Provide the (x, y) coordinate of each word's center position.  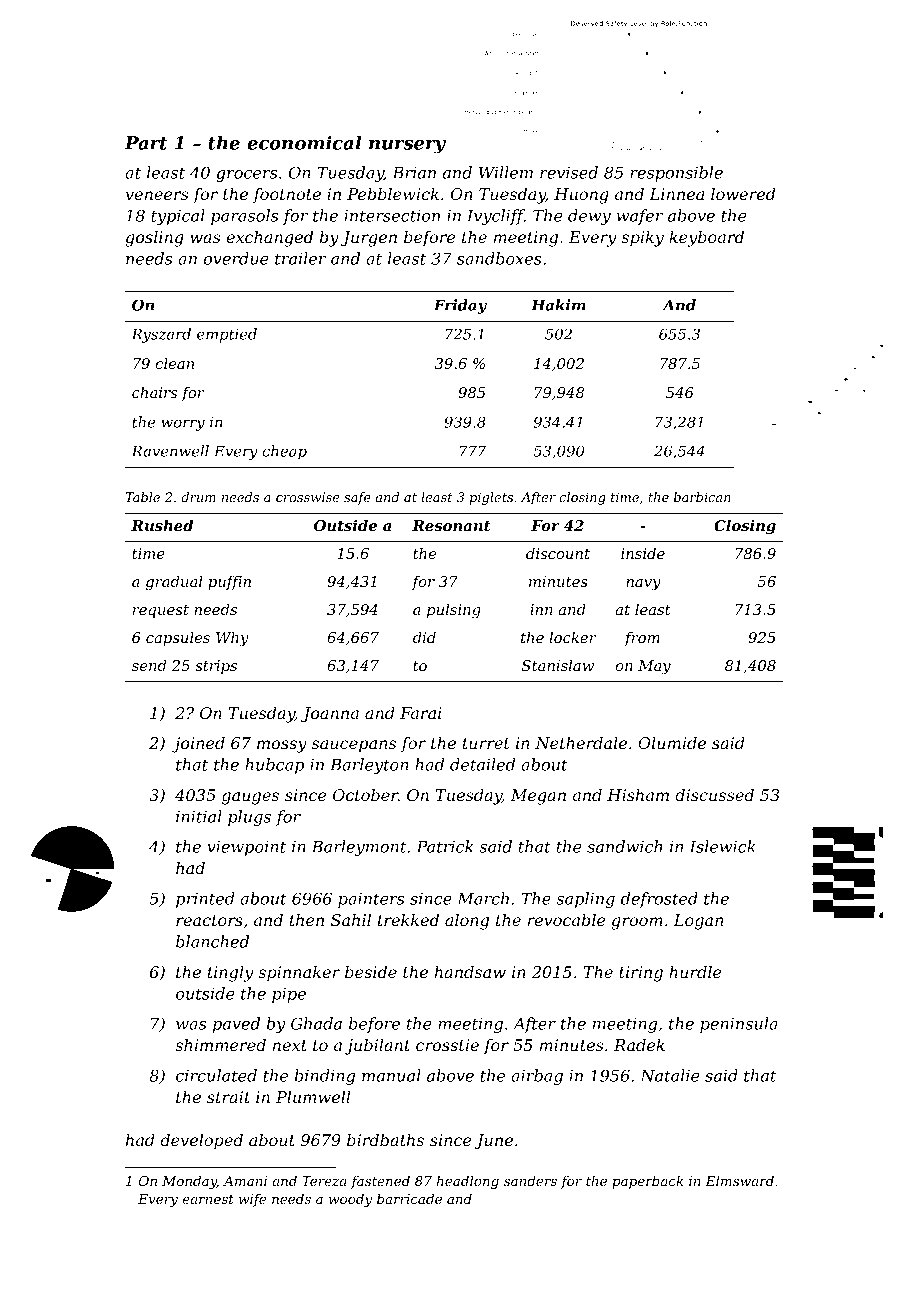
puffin (229, 583)
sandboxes (499, 258)
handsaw (470, 972)
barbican (702, 497)
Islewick (722, 846)
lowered (743, 194)
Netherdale (581, 743)
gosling (154, 239)
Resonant (451, 525)
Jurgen (369, 239)
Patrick (444, 846)
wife (252, 1200)
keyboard (706, 239)
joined (198, 745)
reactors (209, 920)
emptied (227, 335)
